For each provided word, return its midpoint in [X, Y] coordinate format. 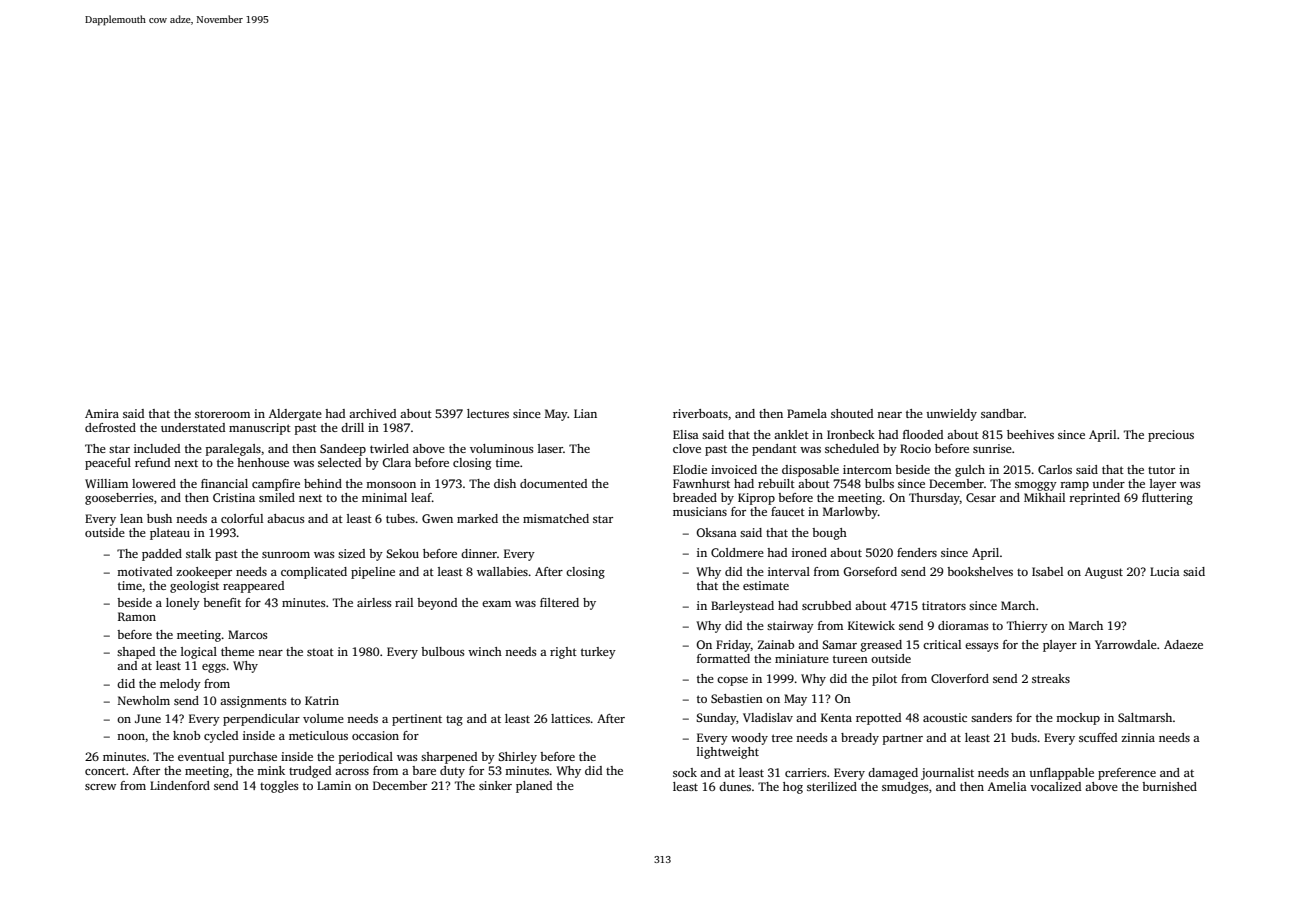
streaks [1051, 678]
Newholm [144, 700]
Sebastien [737, 698]
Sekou [402, 553]
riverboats [700, 413]
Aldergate [295, 415]
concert [105, 771]
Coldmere [737, 552]
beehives [1030, 434]
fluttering [1167, 499]
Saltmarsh [1145, 717]
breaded [695, 497]
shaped [136, 653]
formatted [723, 658]
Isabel [1047, 571]
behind [323, 483]
